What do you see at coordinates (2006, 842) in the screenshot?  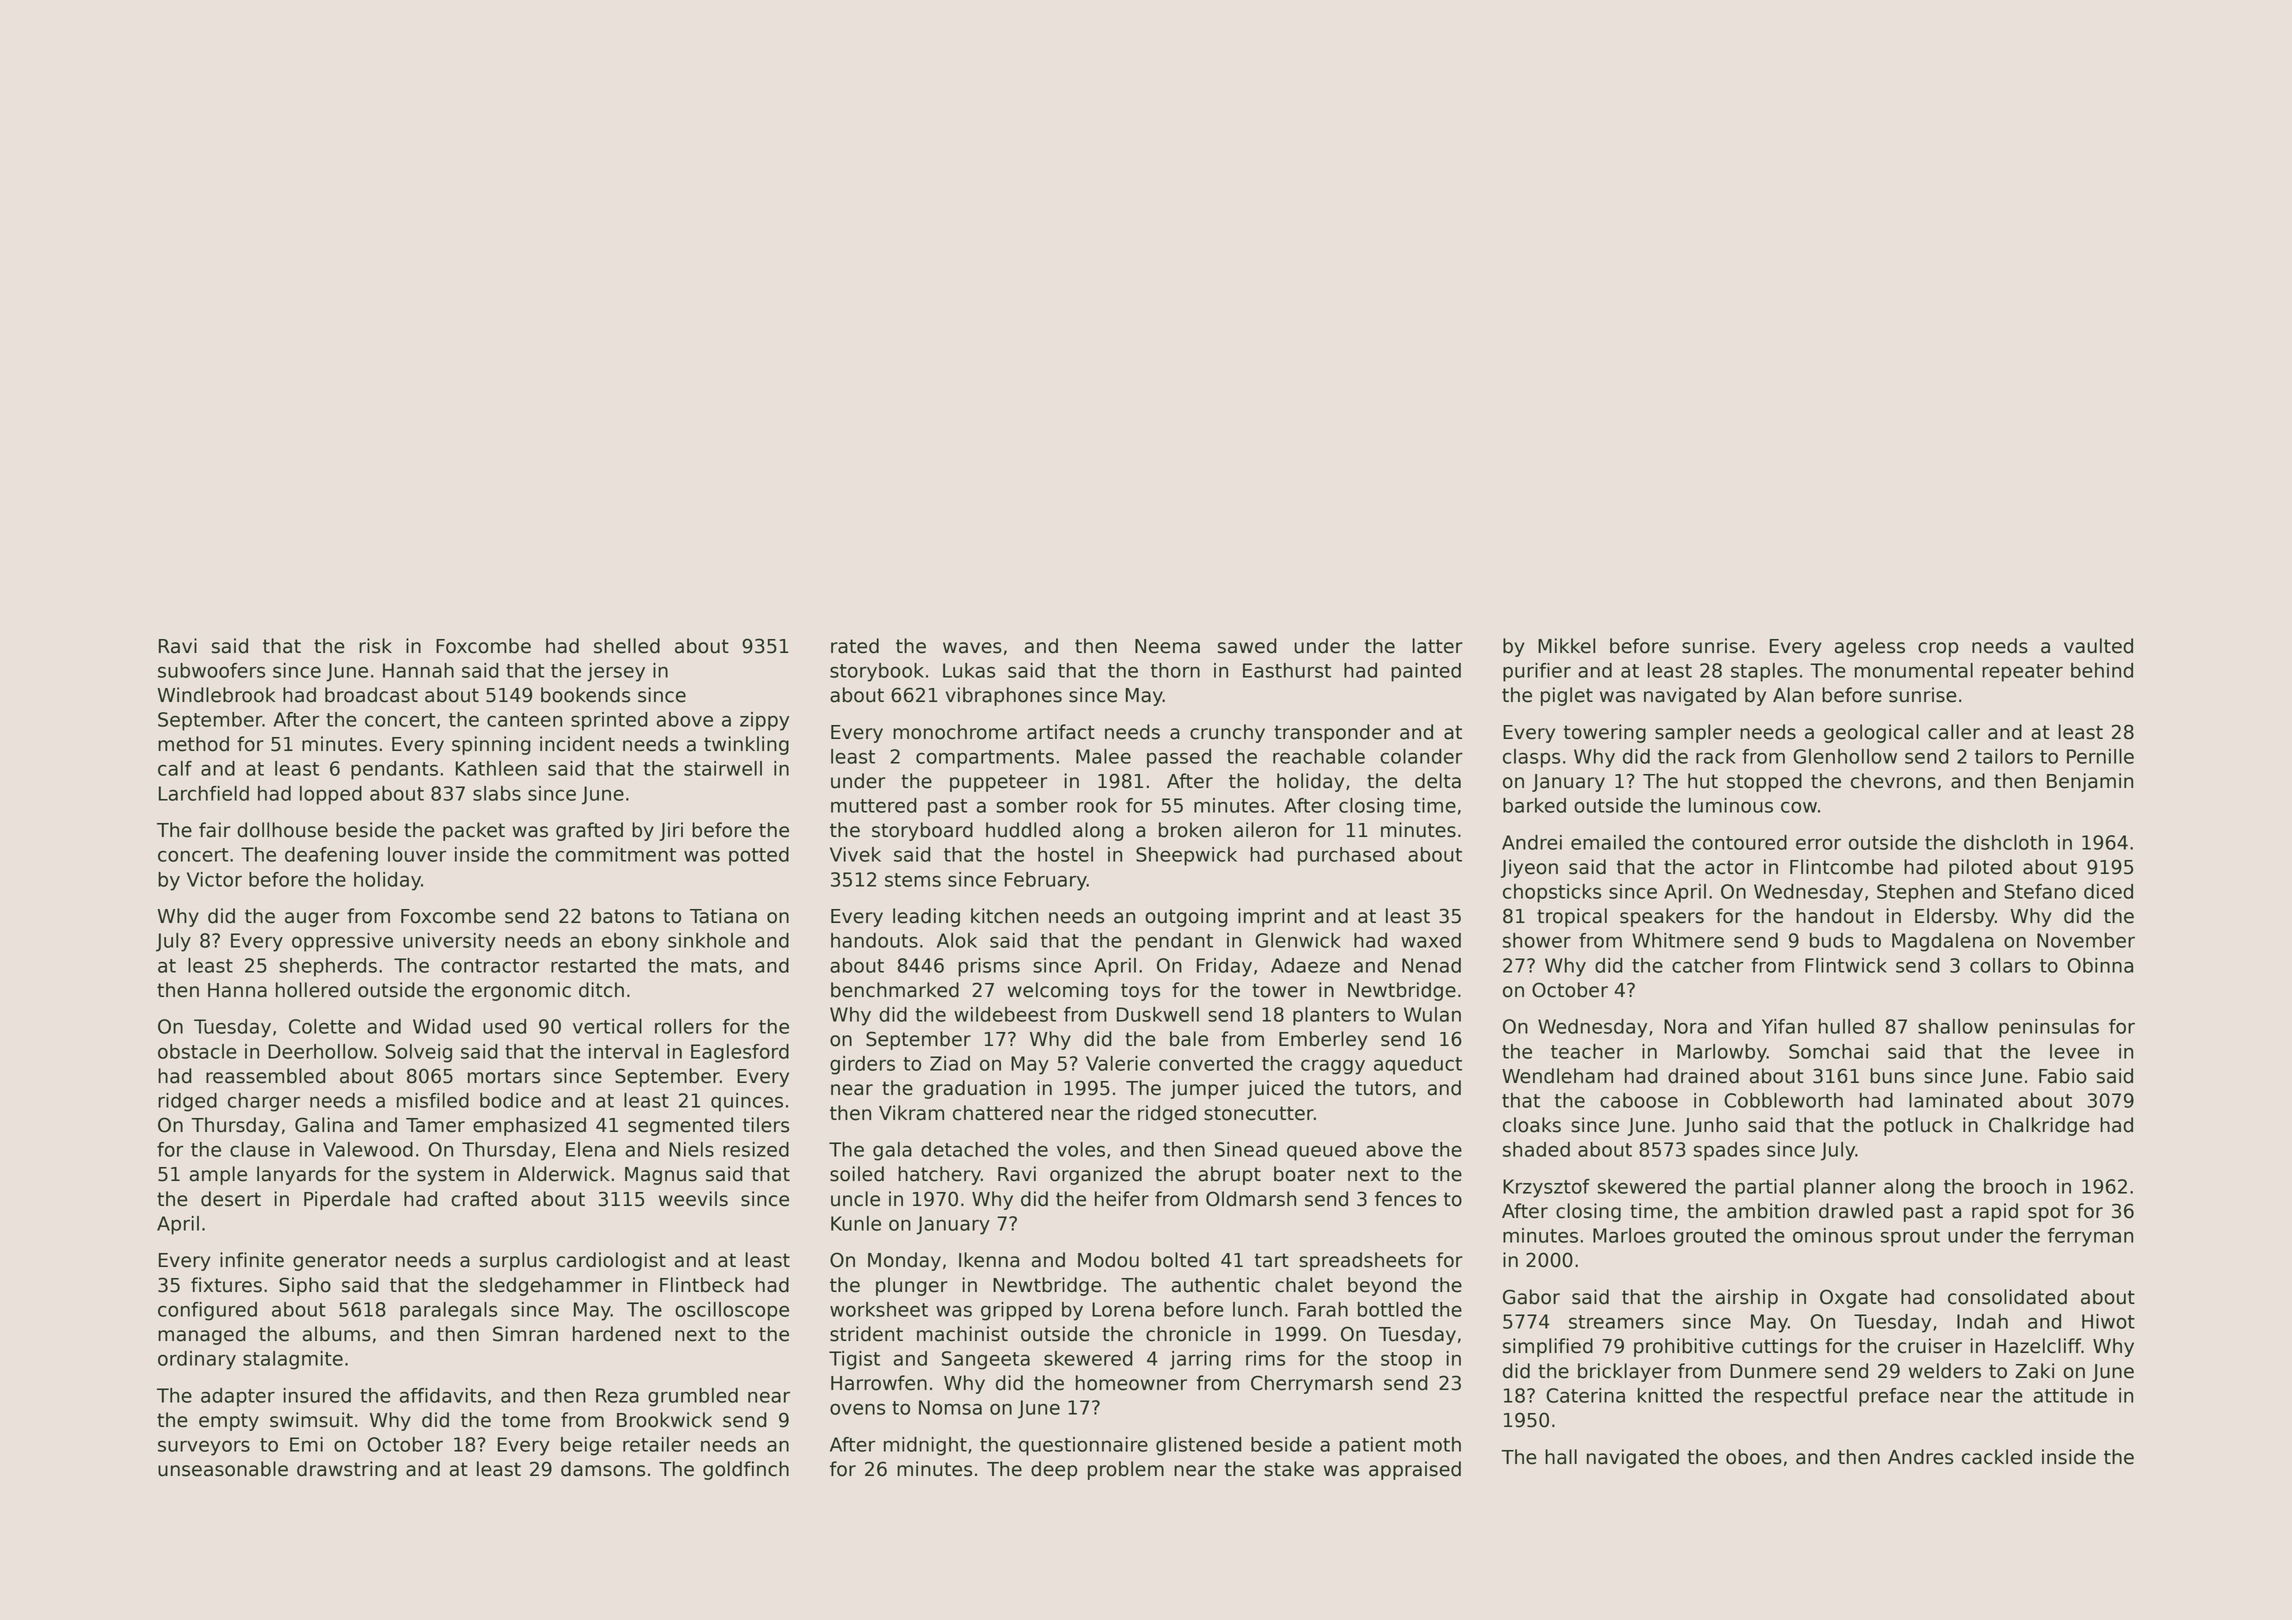 I see `dishcloth` at bounding box center [2006, 842].
